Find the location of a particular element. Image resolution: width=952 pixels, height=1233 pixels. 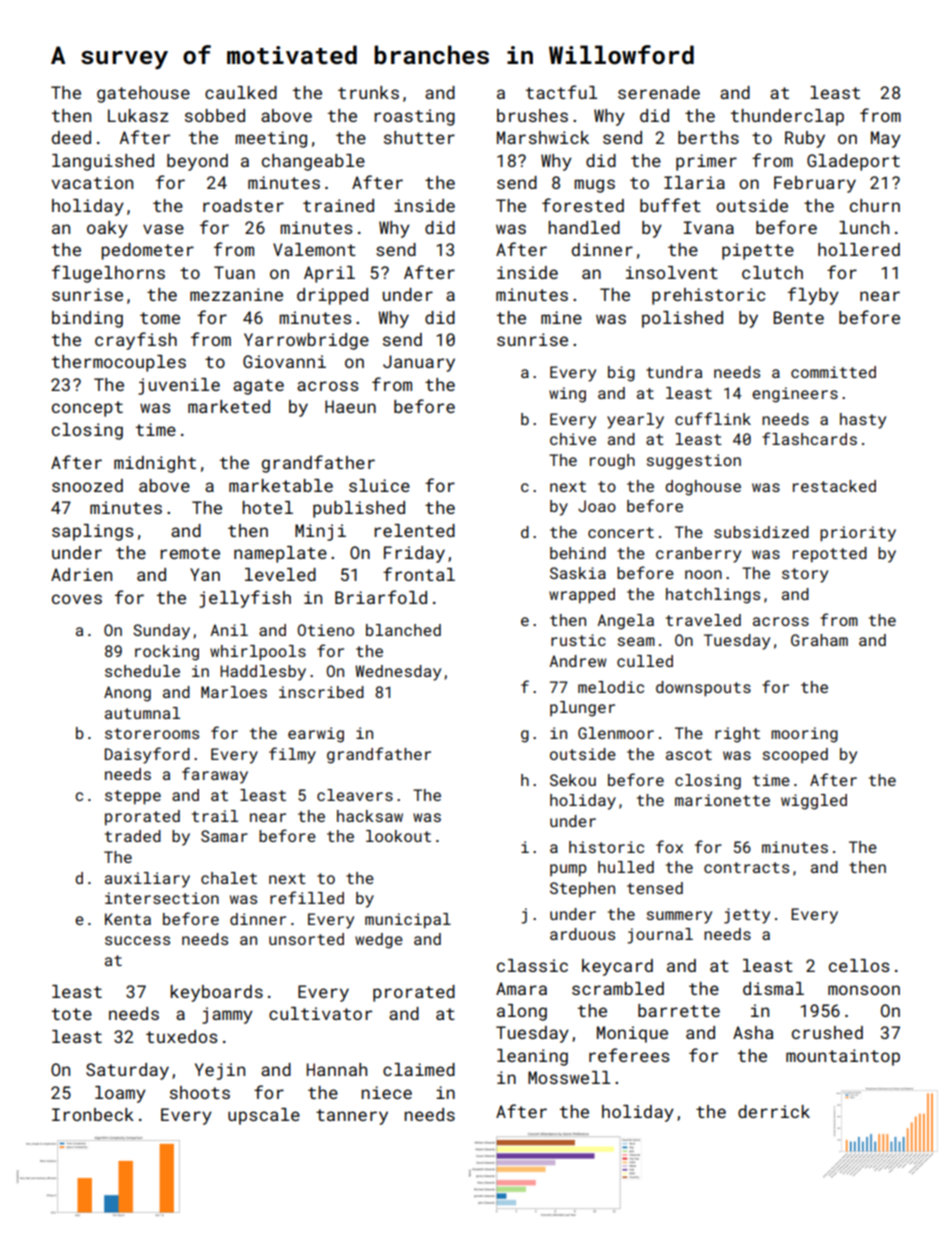

Yan is located at coordinates (205, 574).
